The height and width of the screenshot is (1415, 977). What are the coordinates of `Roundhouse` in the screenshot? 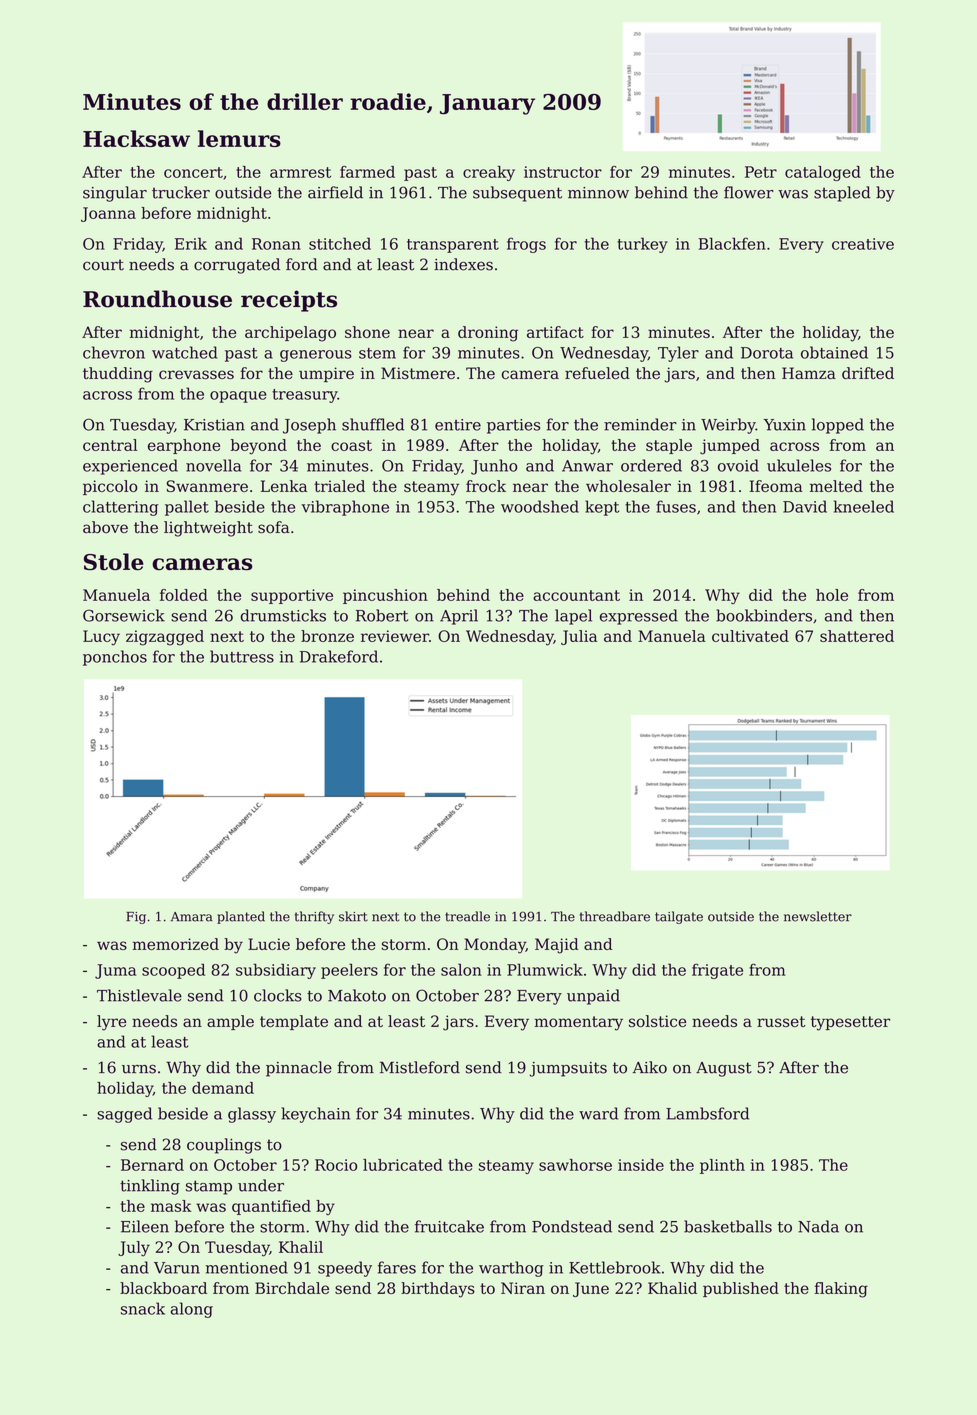 It's located at (157, 299).
